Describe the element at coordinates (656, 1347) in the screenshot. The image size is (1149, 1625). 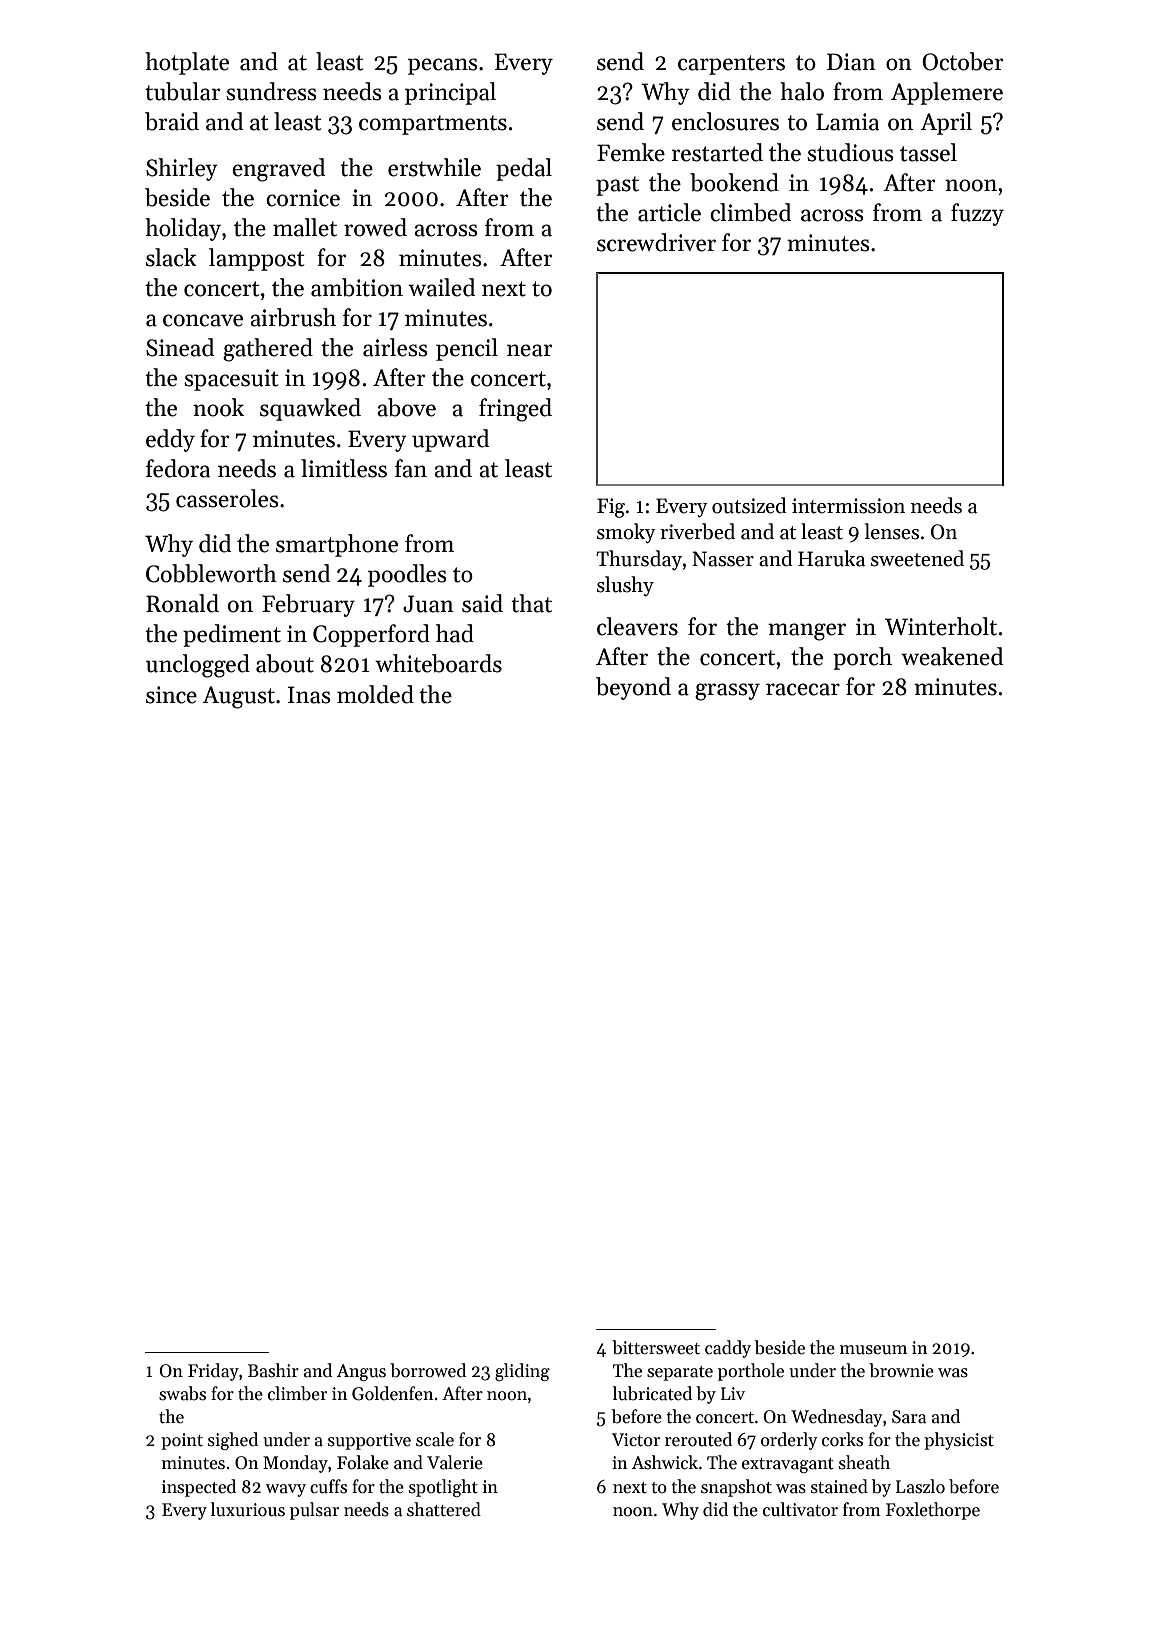
I see `bittersweet` at that location.
